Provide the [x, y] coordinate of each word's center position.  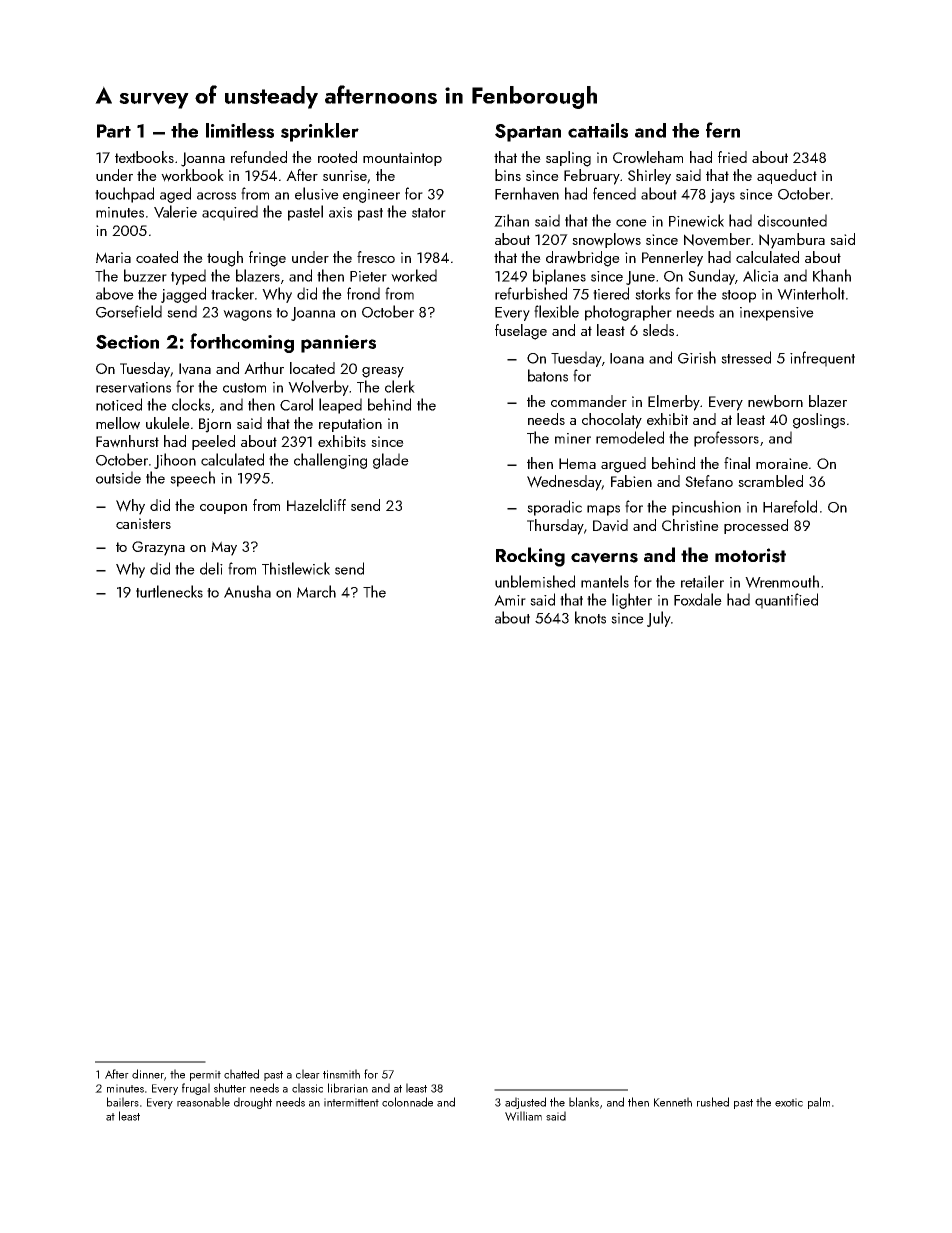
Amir [510, 600]
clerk [400, 386]
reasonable [203, 1102]
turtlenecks [169, 591]
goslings [819, 421]
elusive [317, 193]
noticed [119, 404]
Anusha [247, 591]
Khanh [832, 275]
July [659, 619]
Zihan [511, 220]
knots [590, 617]
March [316, 591]
